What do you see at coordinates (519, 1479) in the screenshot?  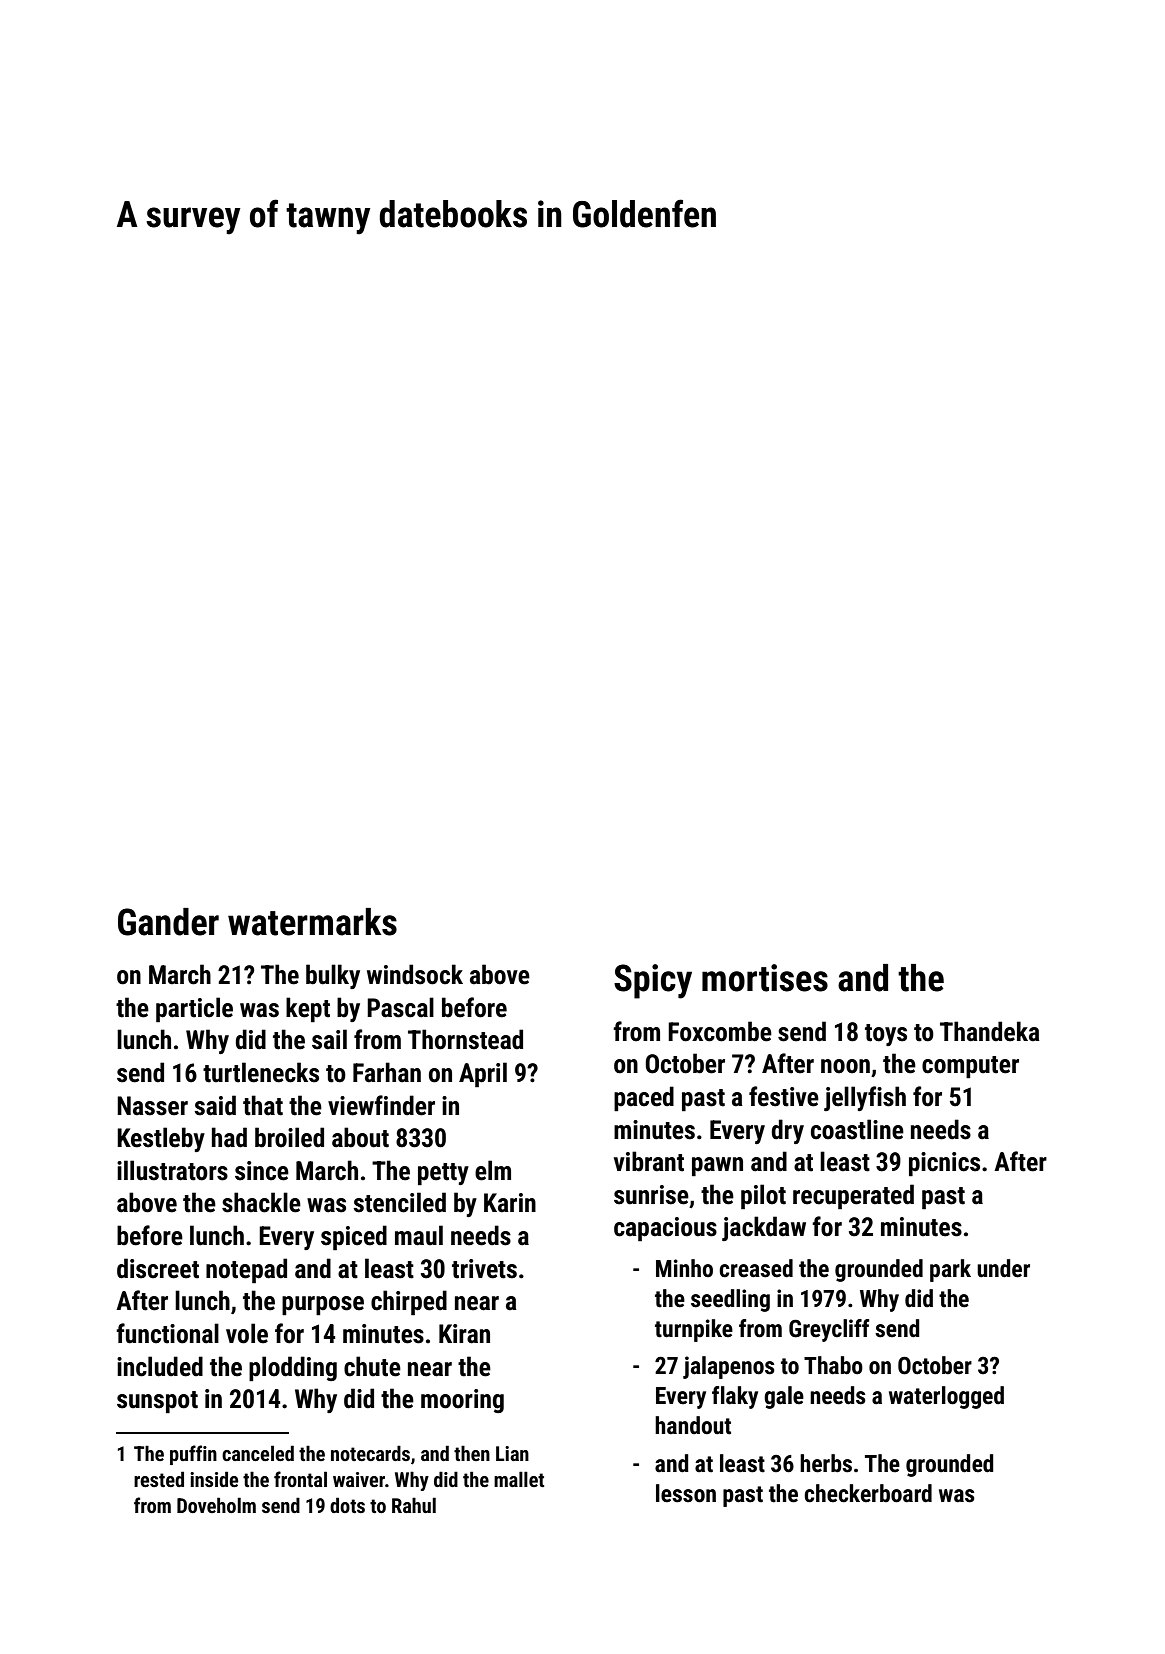 I see `mallet` at bounding box center [519, 1479].
